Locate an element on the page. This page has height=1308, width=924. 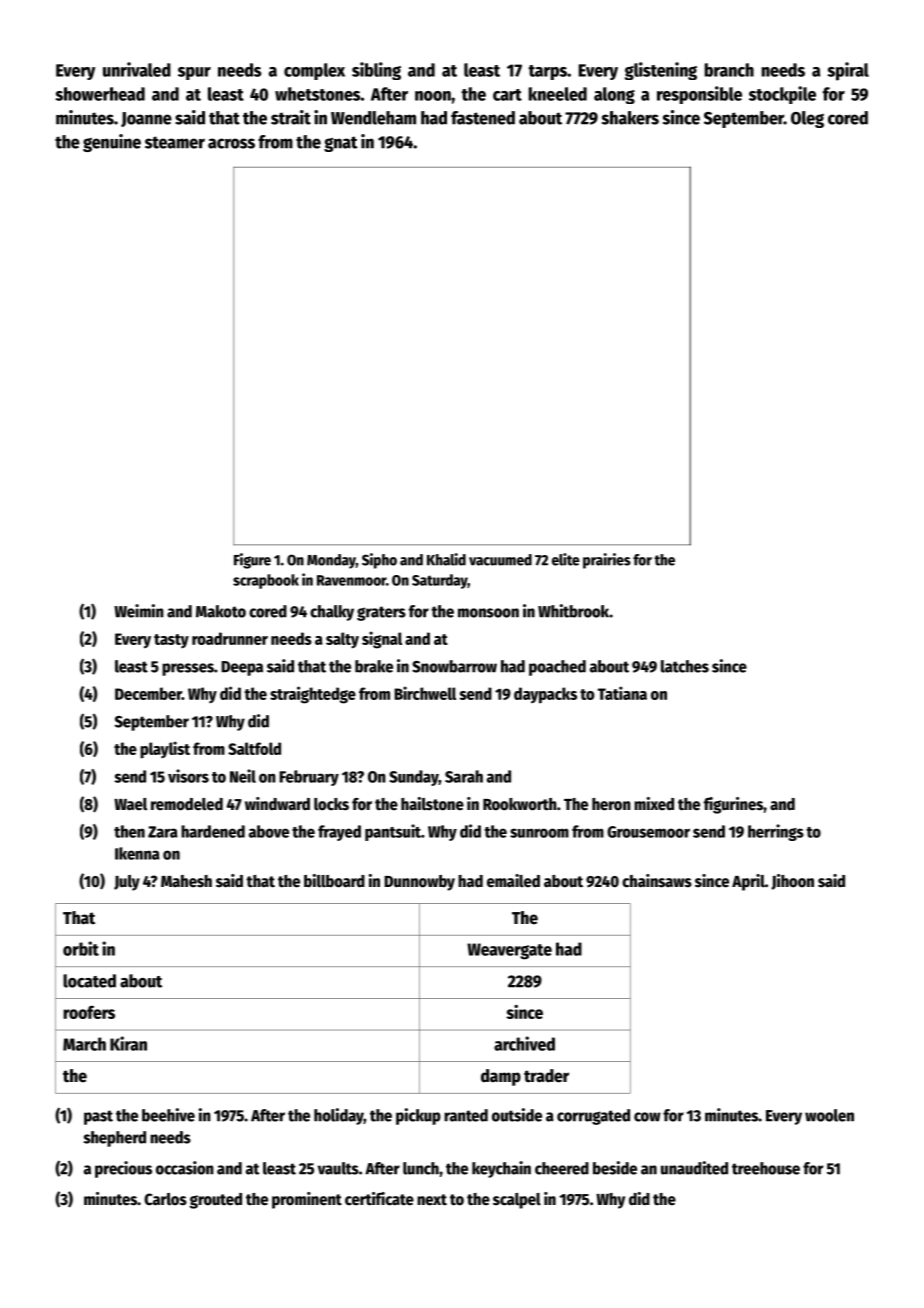
spiral is located at coordinates (848, 71).
